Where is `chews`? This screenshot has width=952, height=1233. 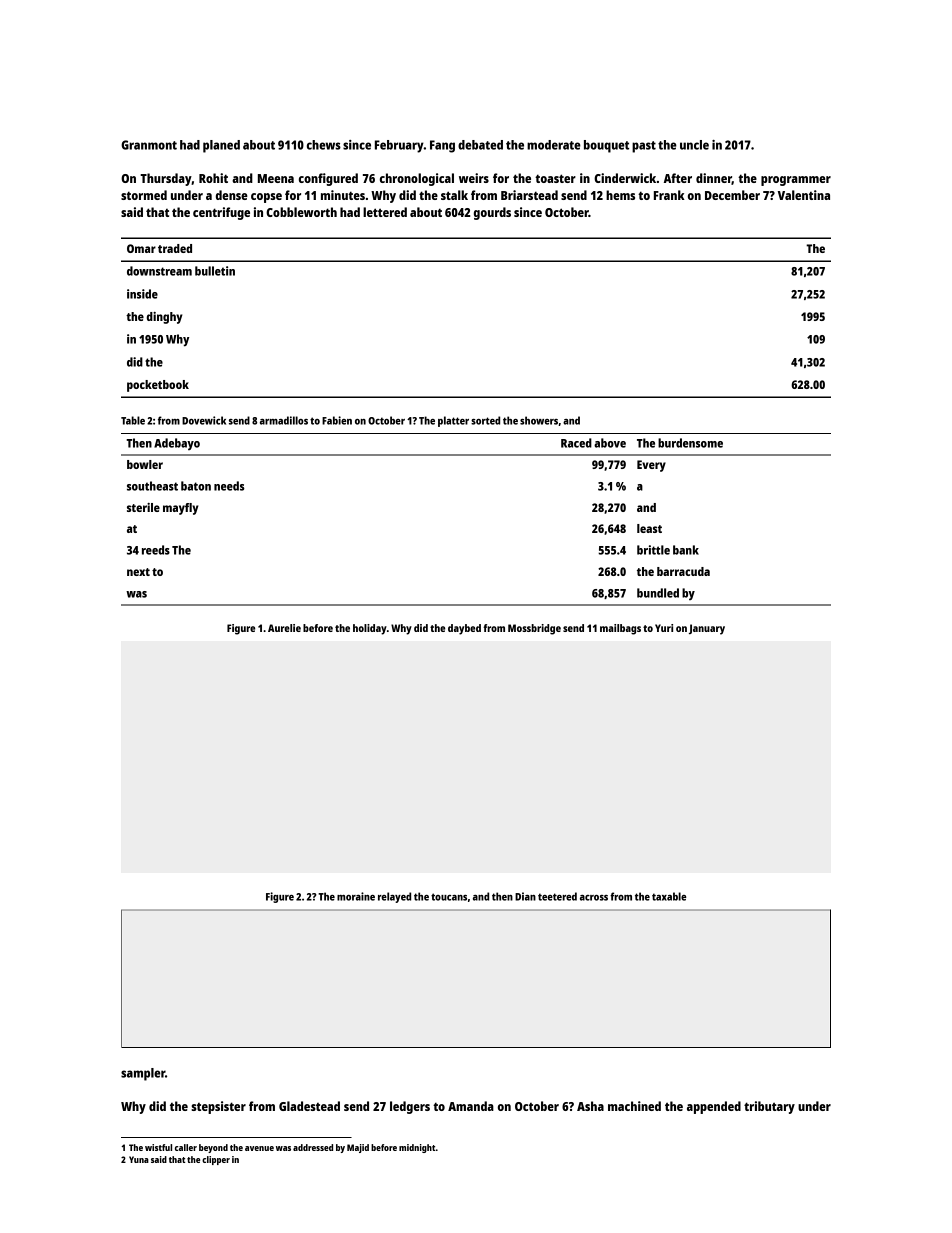
chews is located at coordinates (324, 145).
